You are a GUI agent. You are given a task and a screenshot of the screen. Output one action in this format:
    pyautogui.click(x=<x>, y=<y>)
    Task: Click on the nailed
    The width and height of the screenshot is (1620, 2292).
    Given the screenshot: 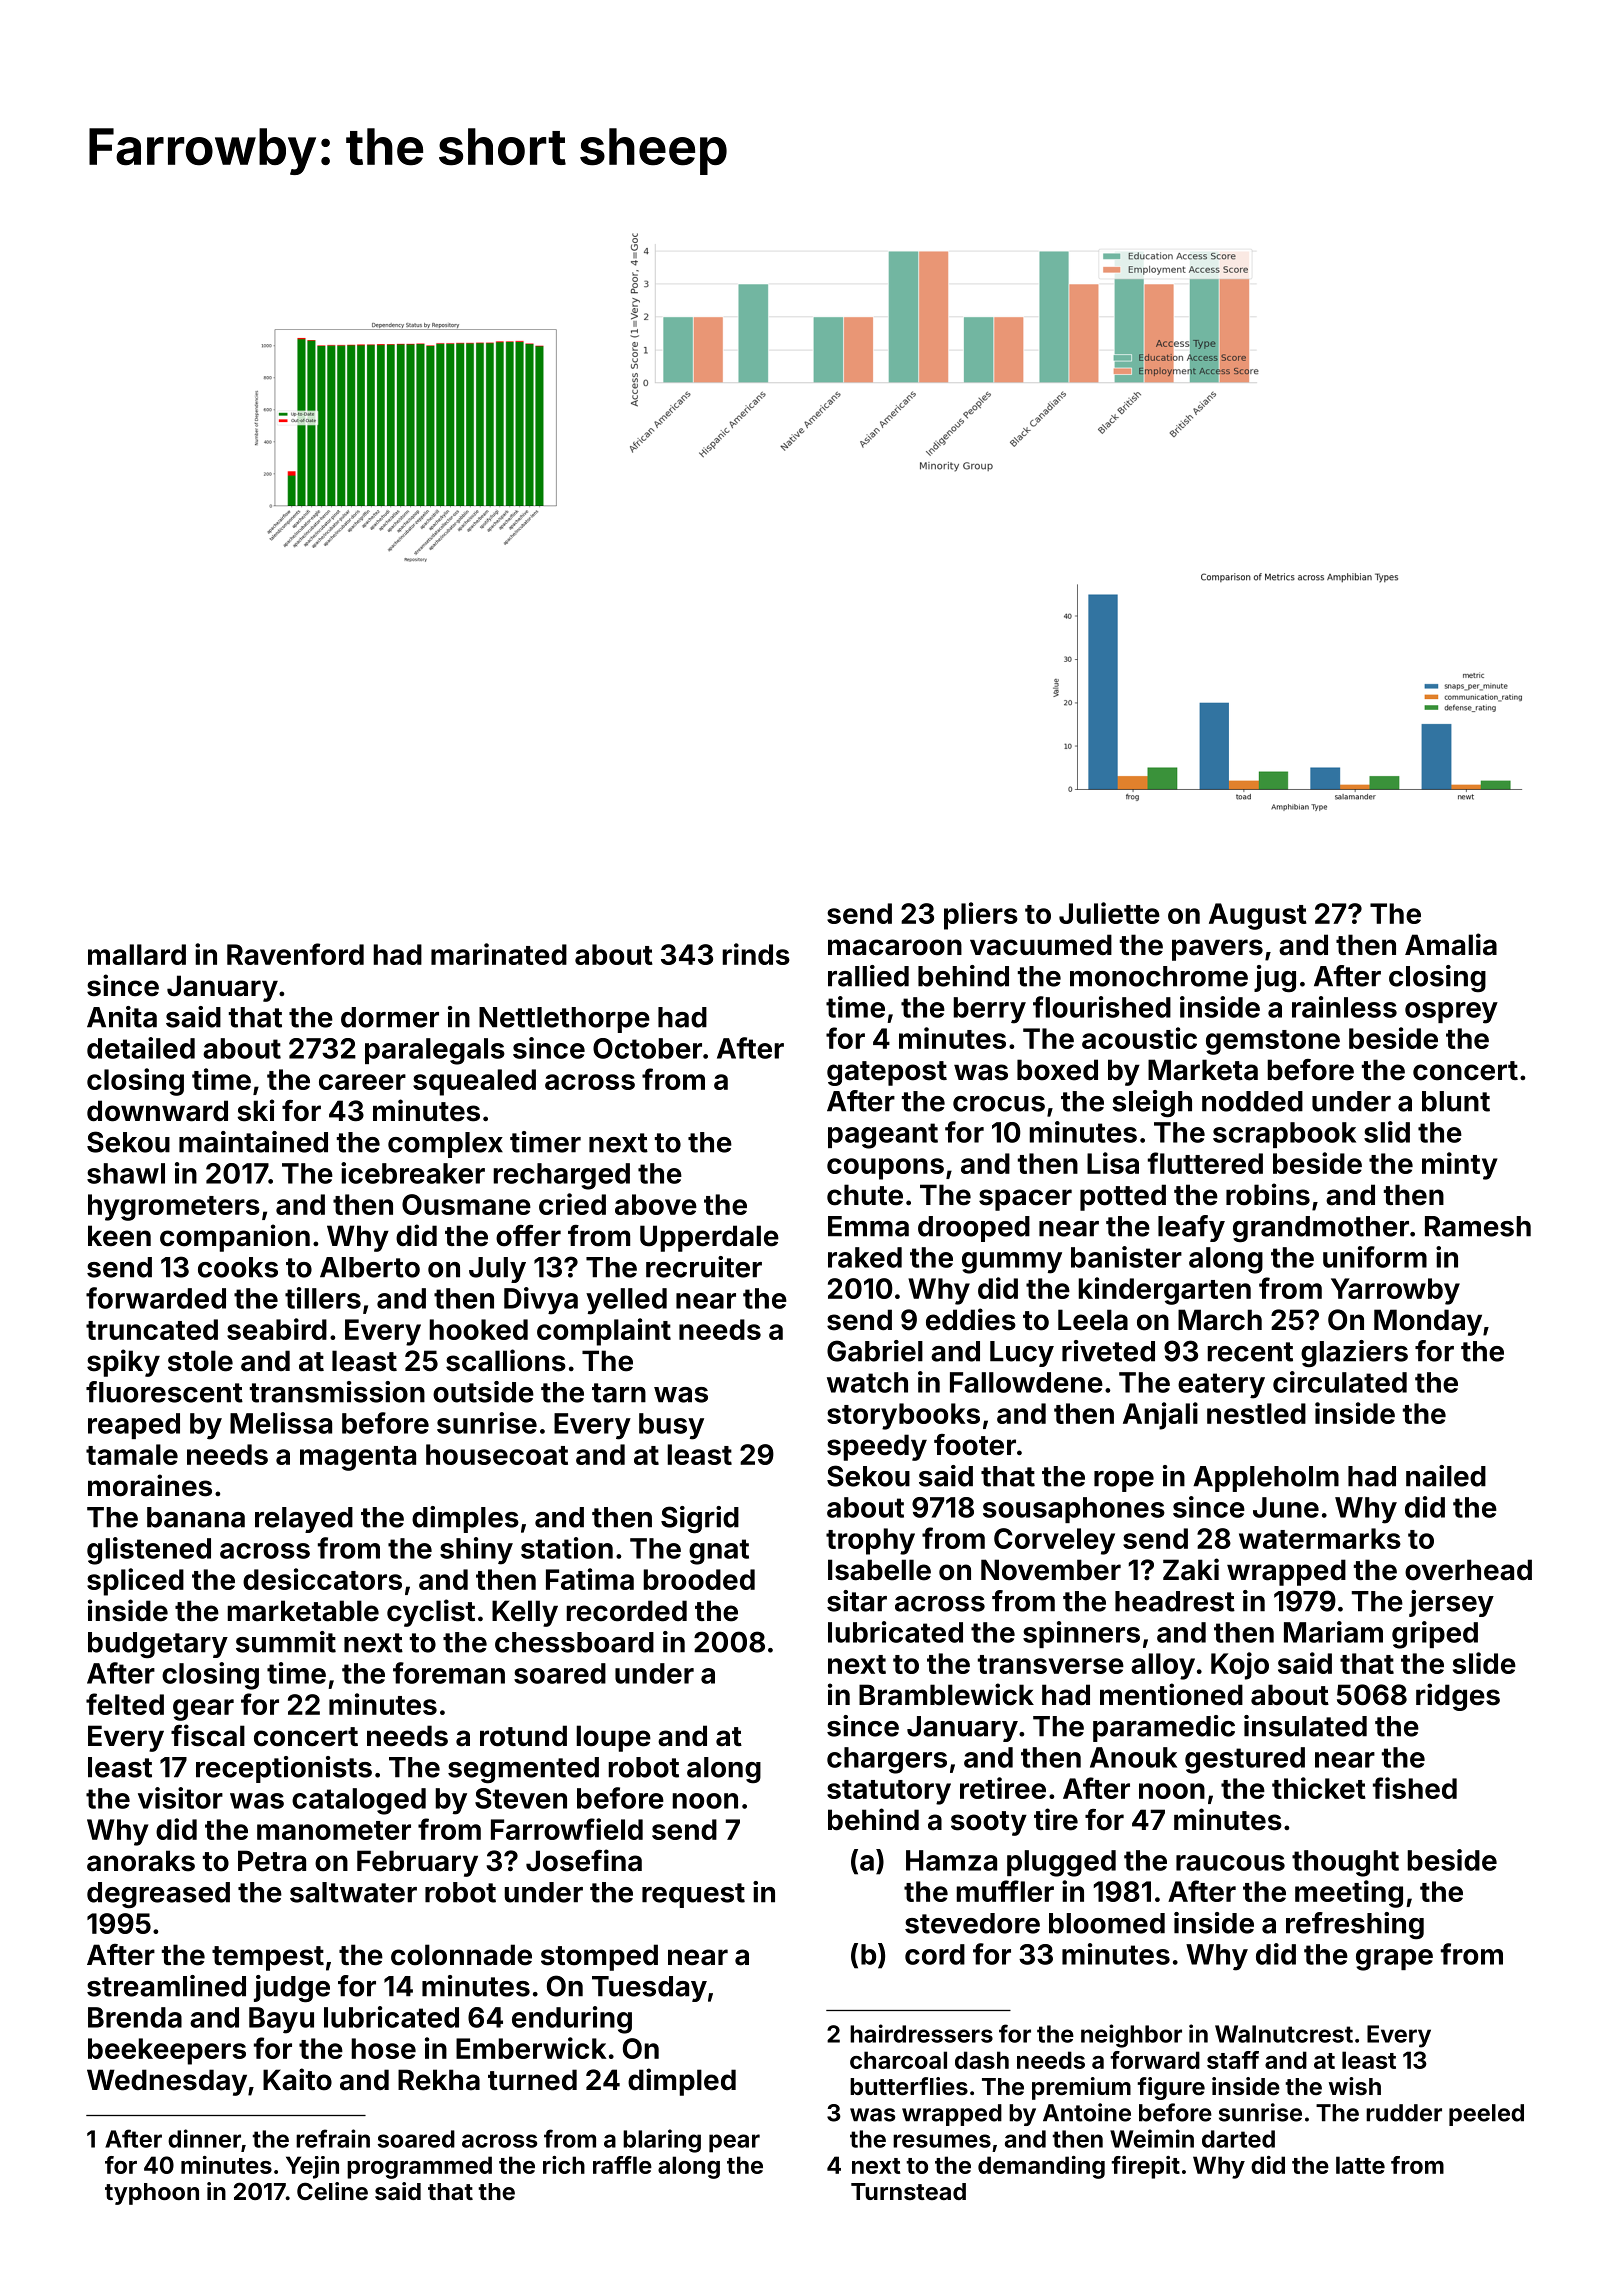 What is the action you would take?
    pyautogui.click(x=1446, y=1476)
